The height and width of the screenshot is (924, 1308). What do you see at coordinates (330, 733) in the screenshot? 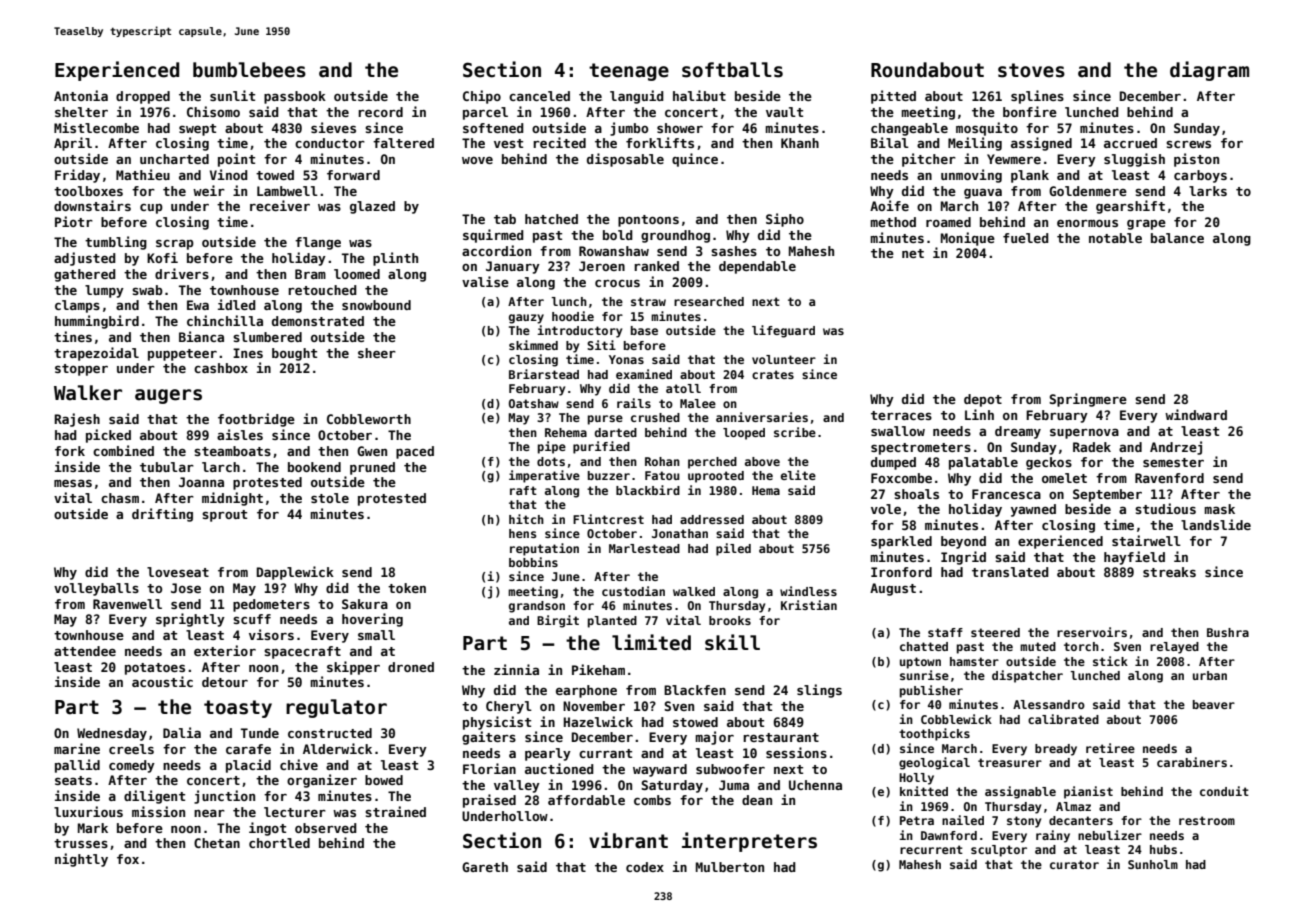
I see `constructed` at bounding box center [330, 733].
